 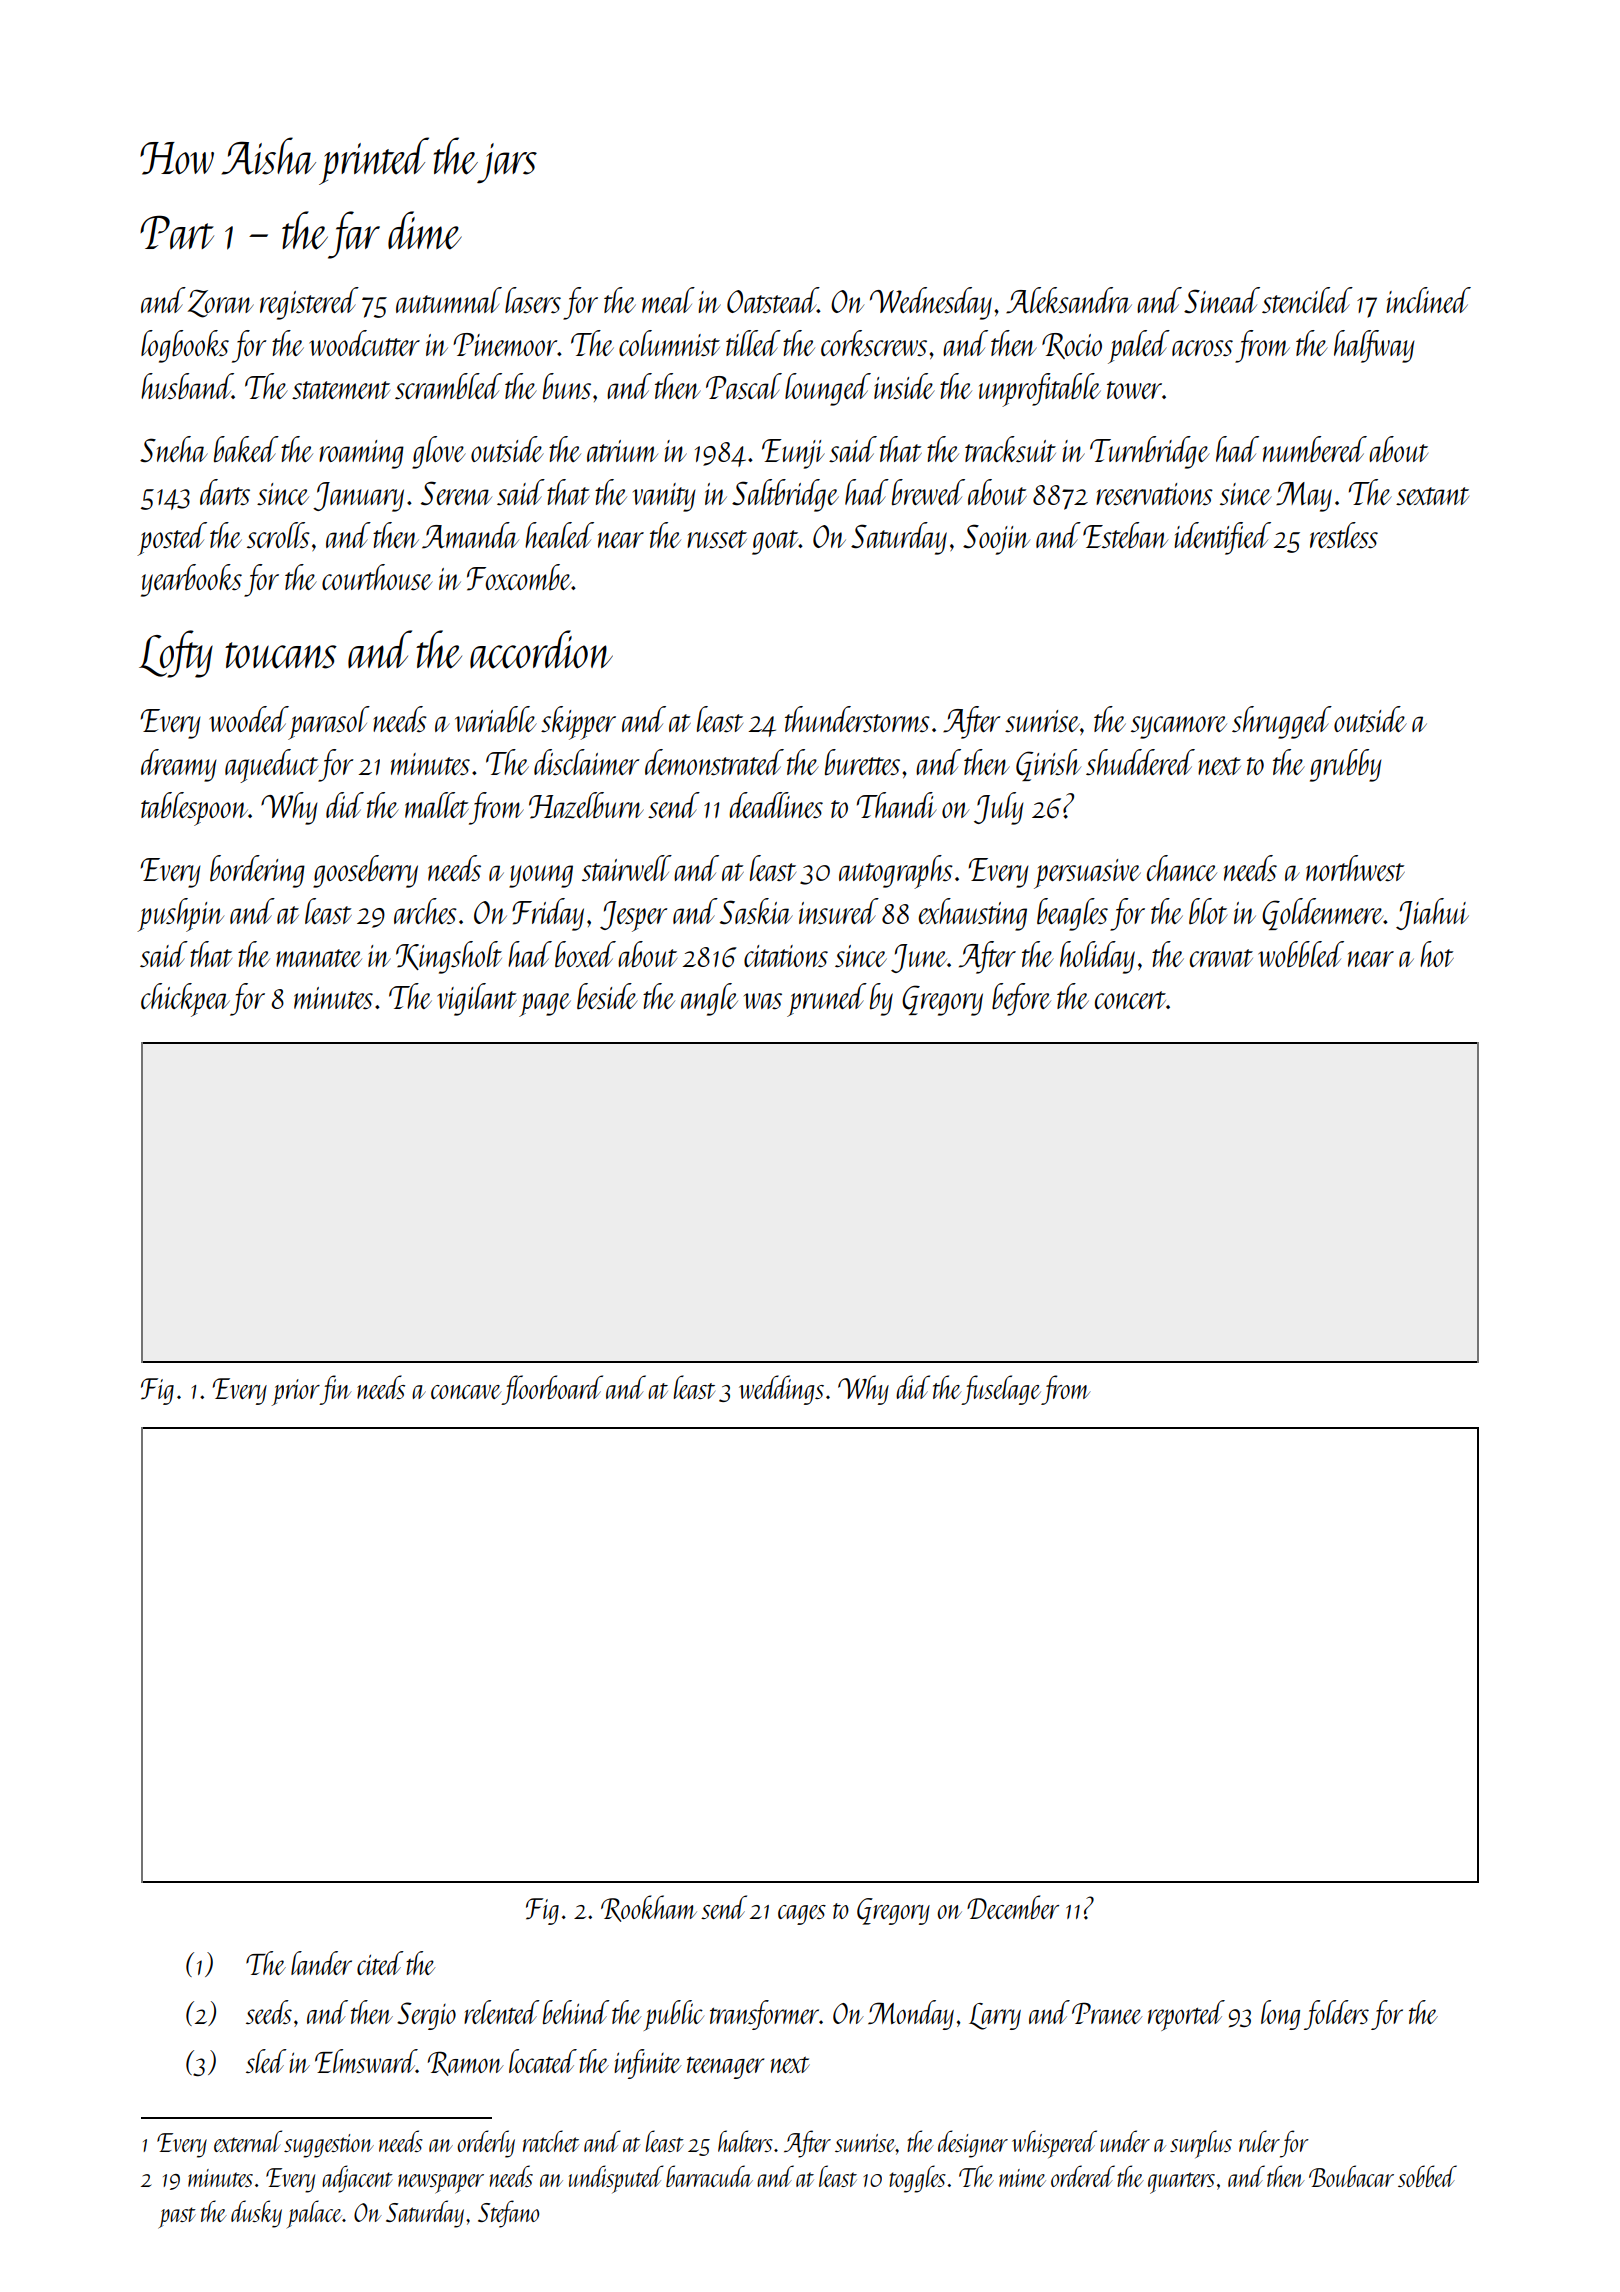 What do you see at coordinates (862, 762) in the screenshot?
I see `burettes` at bounding box center [862, 762].
